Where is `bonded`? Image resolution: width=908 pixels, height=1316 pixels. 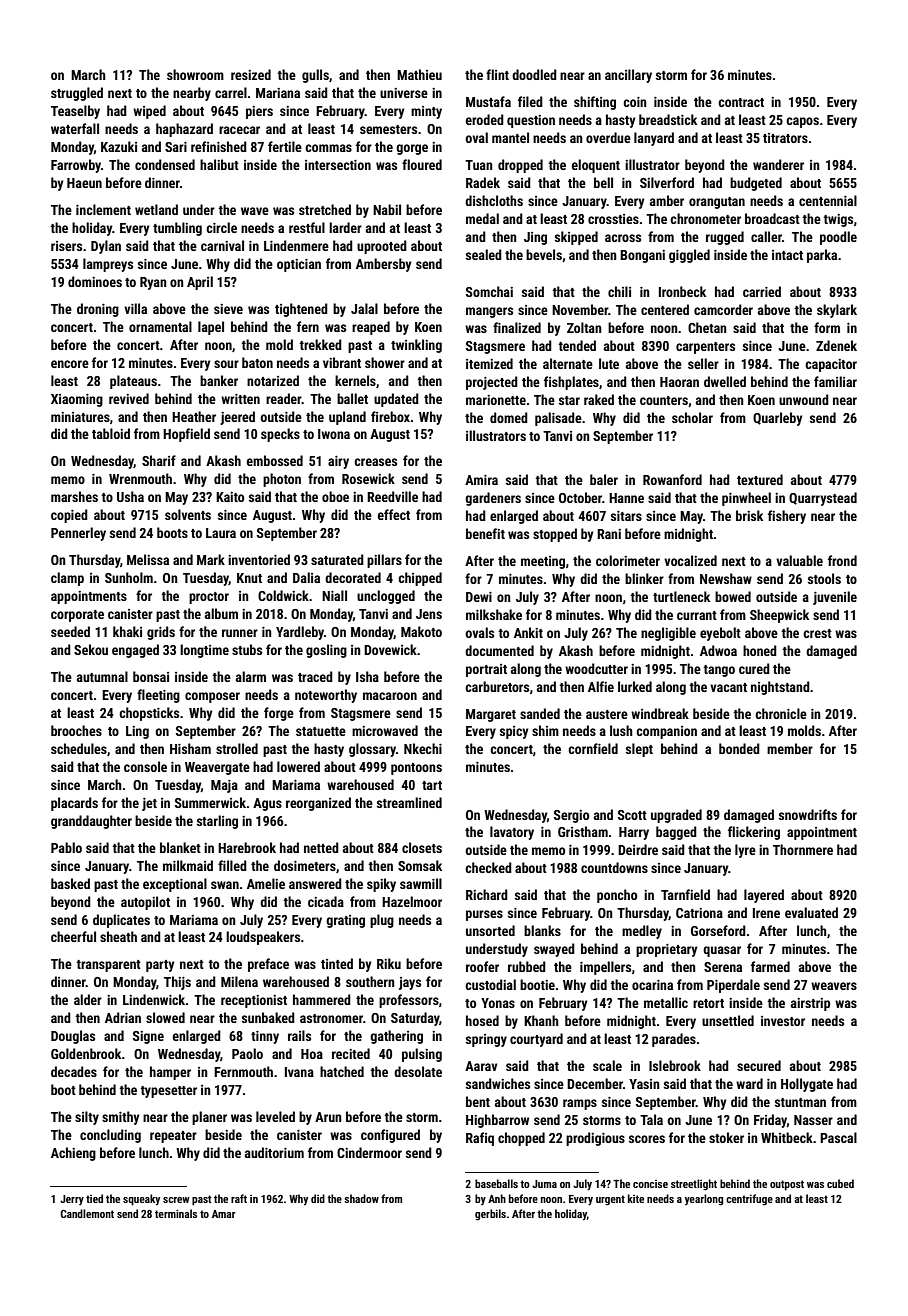
bonded is located at coordinates (739, 748).
